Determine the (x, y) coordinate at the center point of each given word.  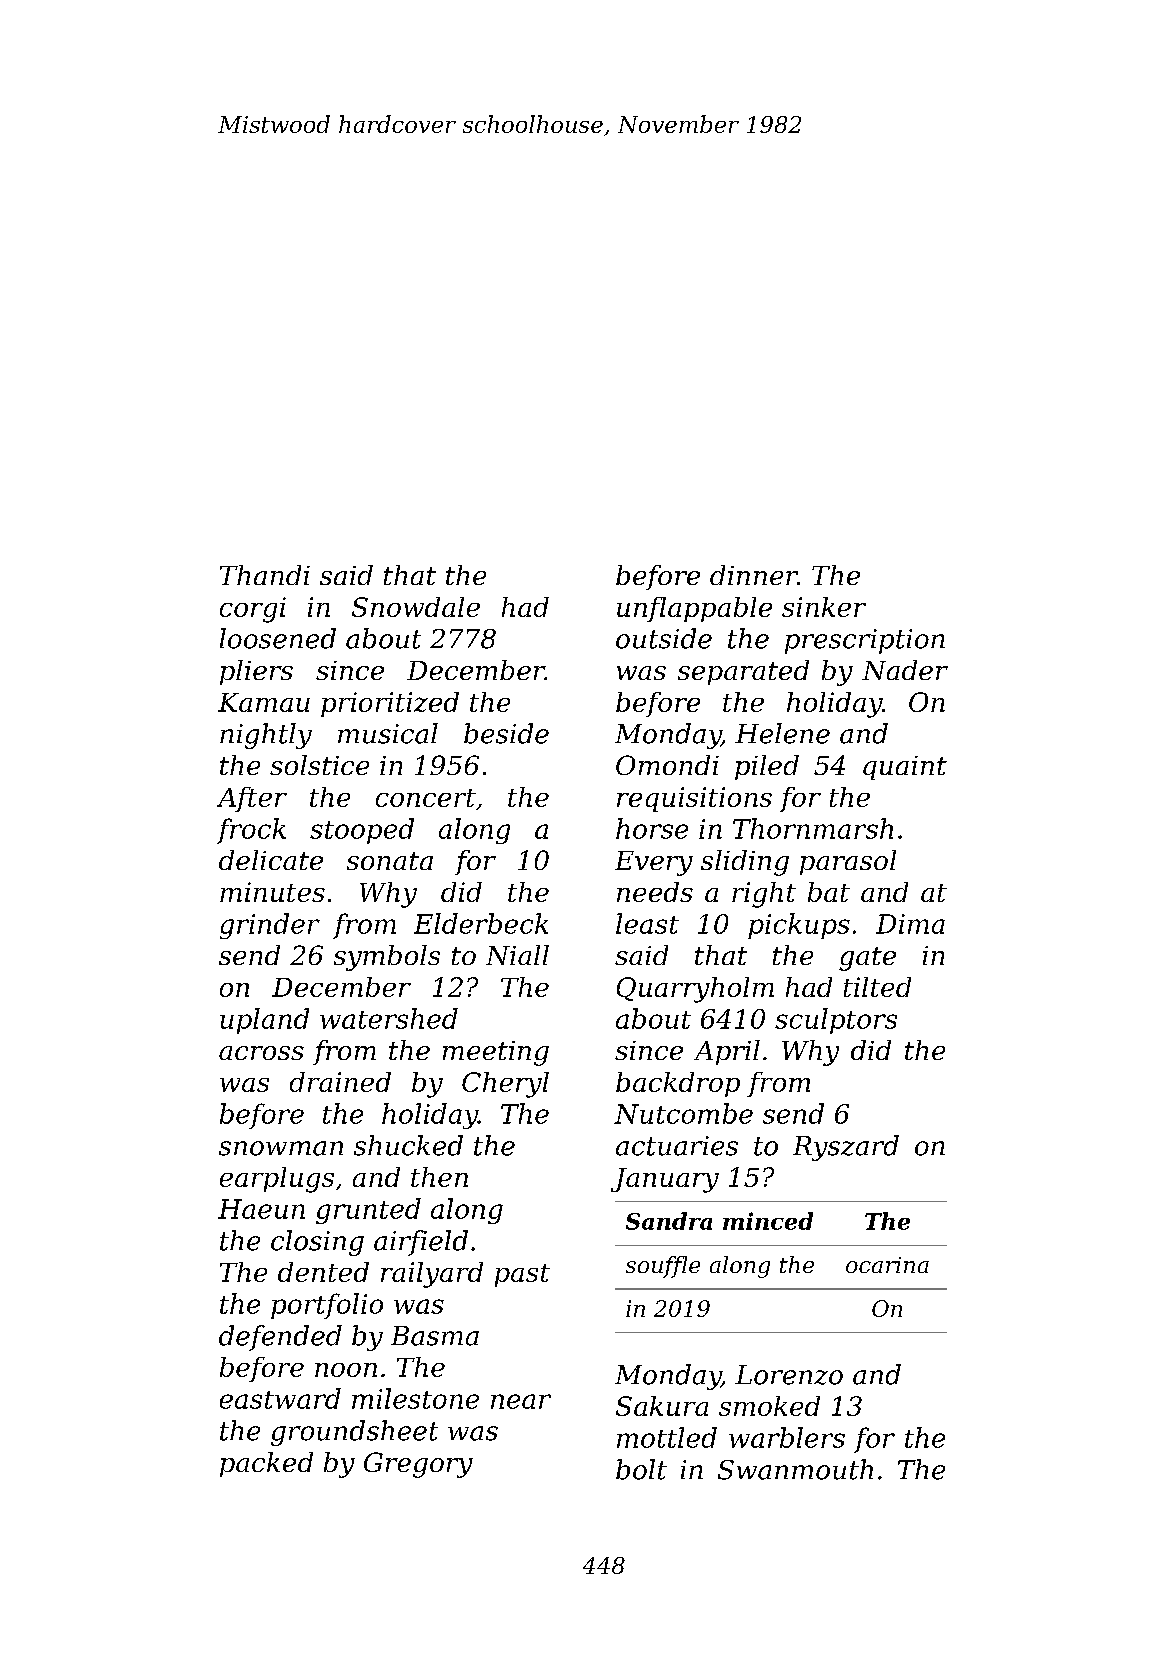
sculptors (836, 1021)
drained (340, 1082)
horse (652, 828)
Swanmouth (795, 1469)
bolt (641, 1469)
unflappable (694, 609)
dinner (754, 575)
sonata (390, 861)
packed (266, 1464)
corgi (253, 610)
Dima (910, 924)
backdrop (678, 1084)
